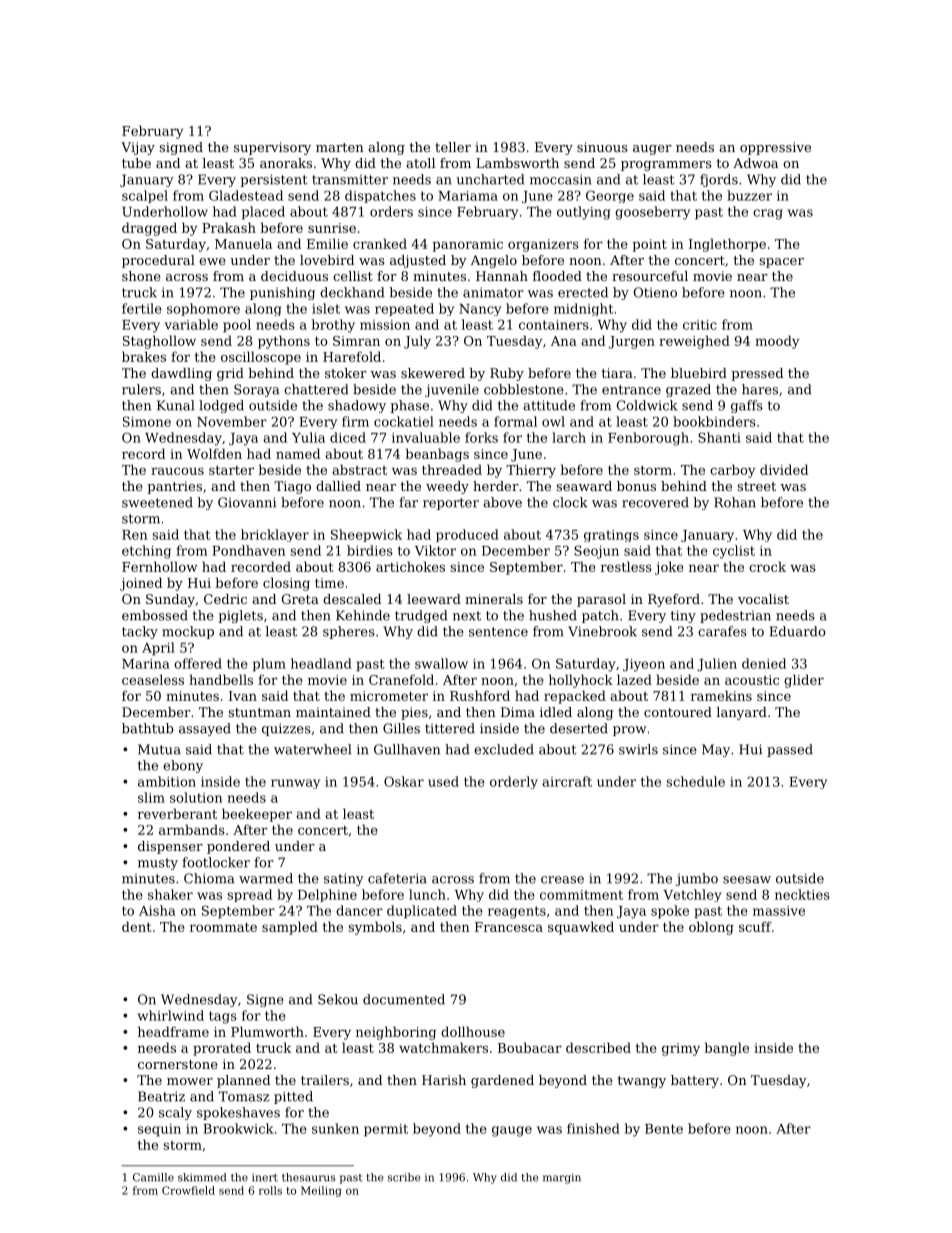 This page has height=1233, width=952. Describe the element at coordinates (173, 1031) in the page. I see `headframe` at that location.
